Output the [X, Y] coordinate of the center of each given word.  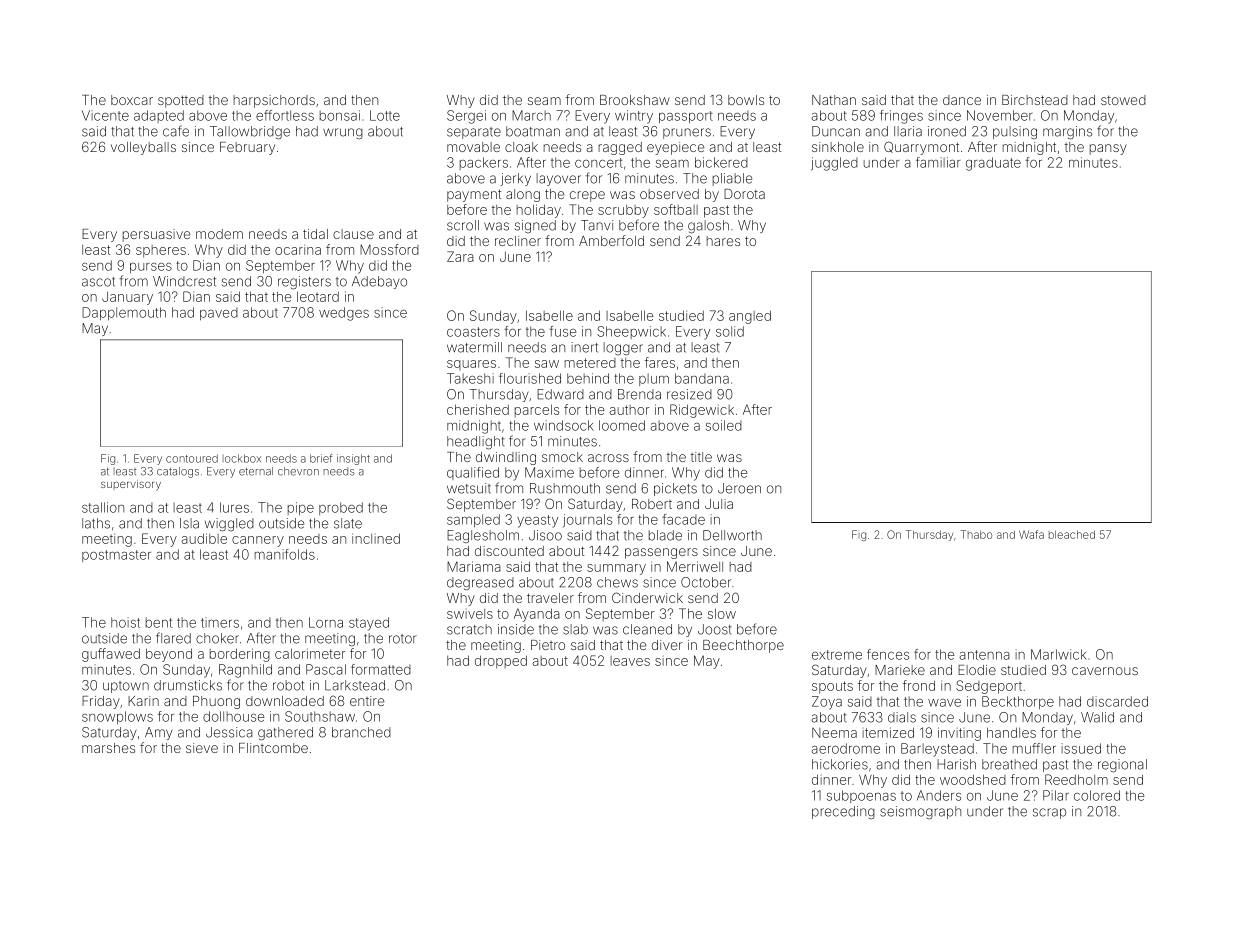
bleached [1072, 534]
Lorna [326, 622]
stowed [1123, 100]
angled [750, 317]
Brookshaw [635, 100]
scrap [1049, 813]
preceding [843, 812]
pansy [1108, 149]
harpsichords [274, 101]
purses [151, 268]
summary [616, 569]
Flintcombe [273, 748]
